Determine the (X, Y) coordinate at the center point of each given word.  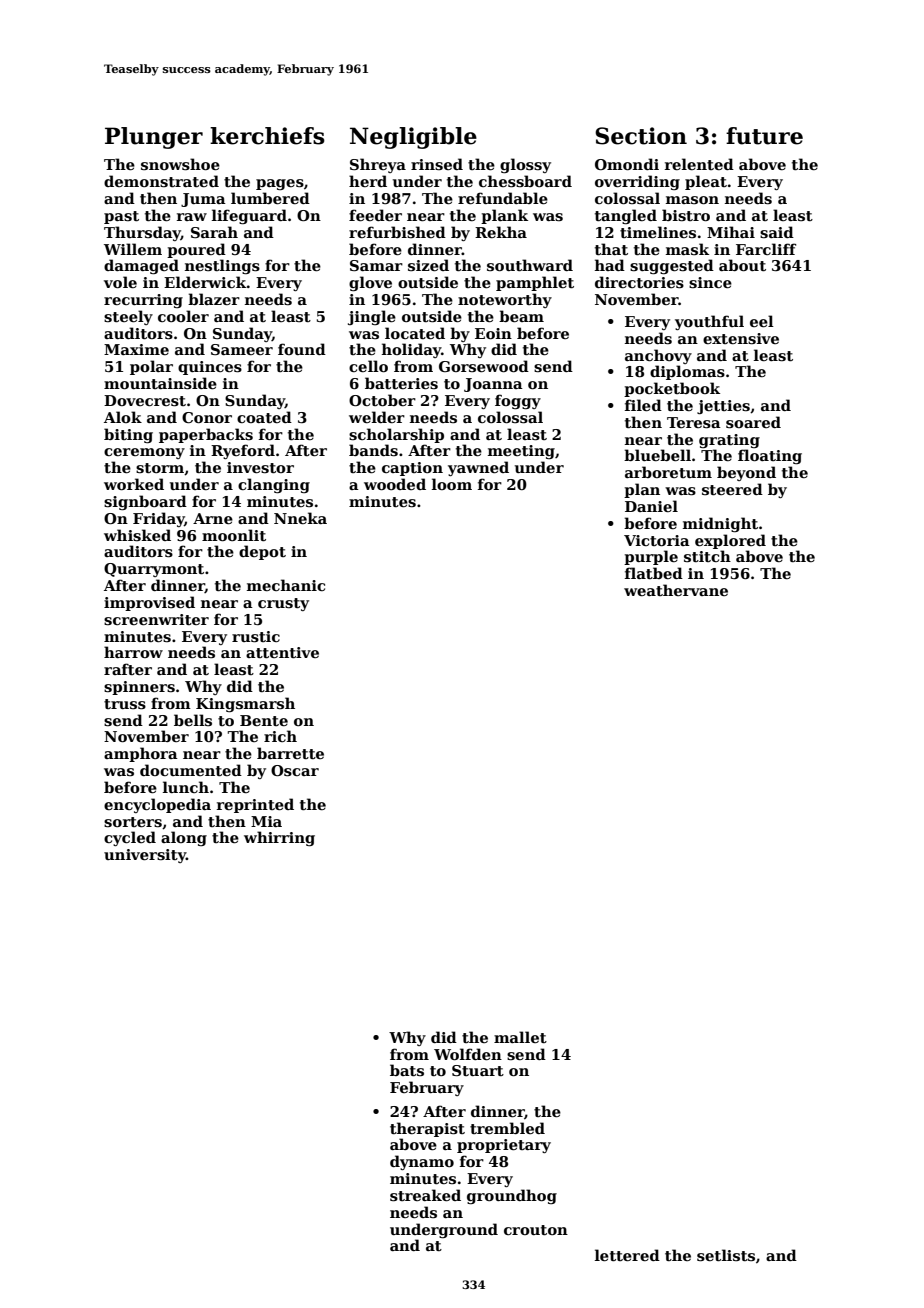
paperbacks (206, 435)
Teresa (694, 423)
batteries (401, 383)
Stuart (478, 1070)
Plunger (154, 138)
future (764, 136)
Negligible (413, 138)
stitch (707, 556)
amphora (141, 754)
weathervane (676, 590)
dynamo (422, 1162)
